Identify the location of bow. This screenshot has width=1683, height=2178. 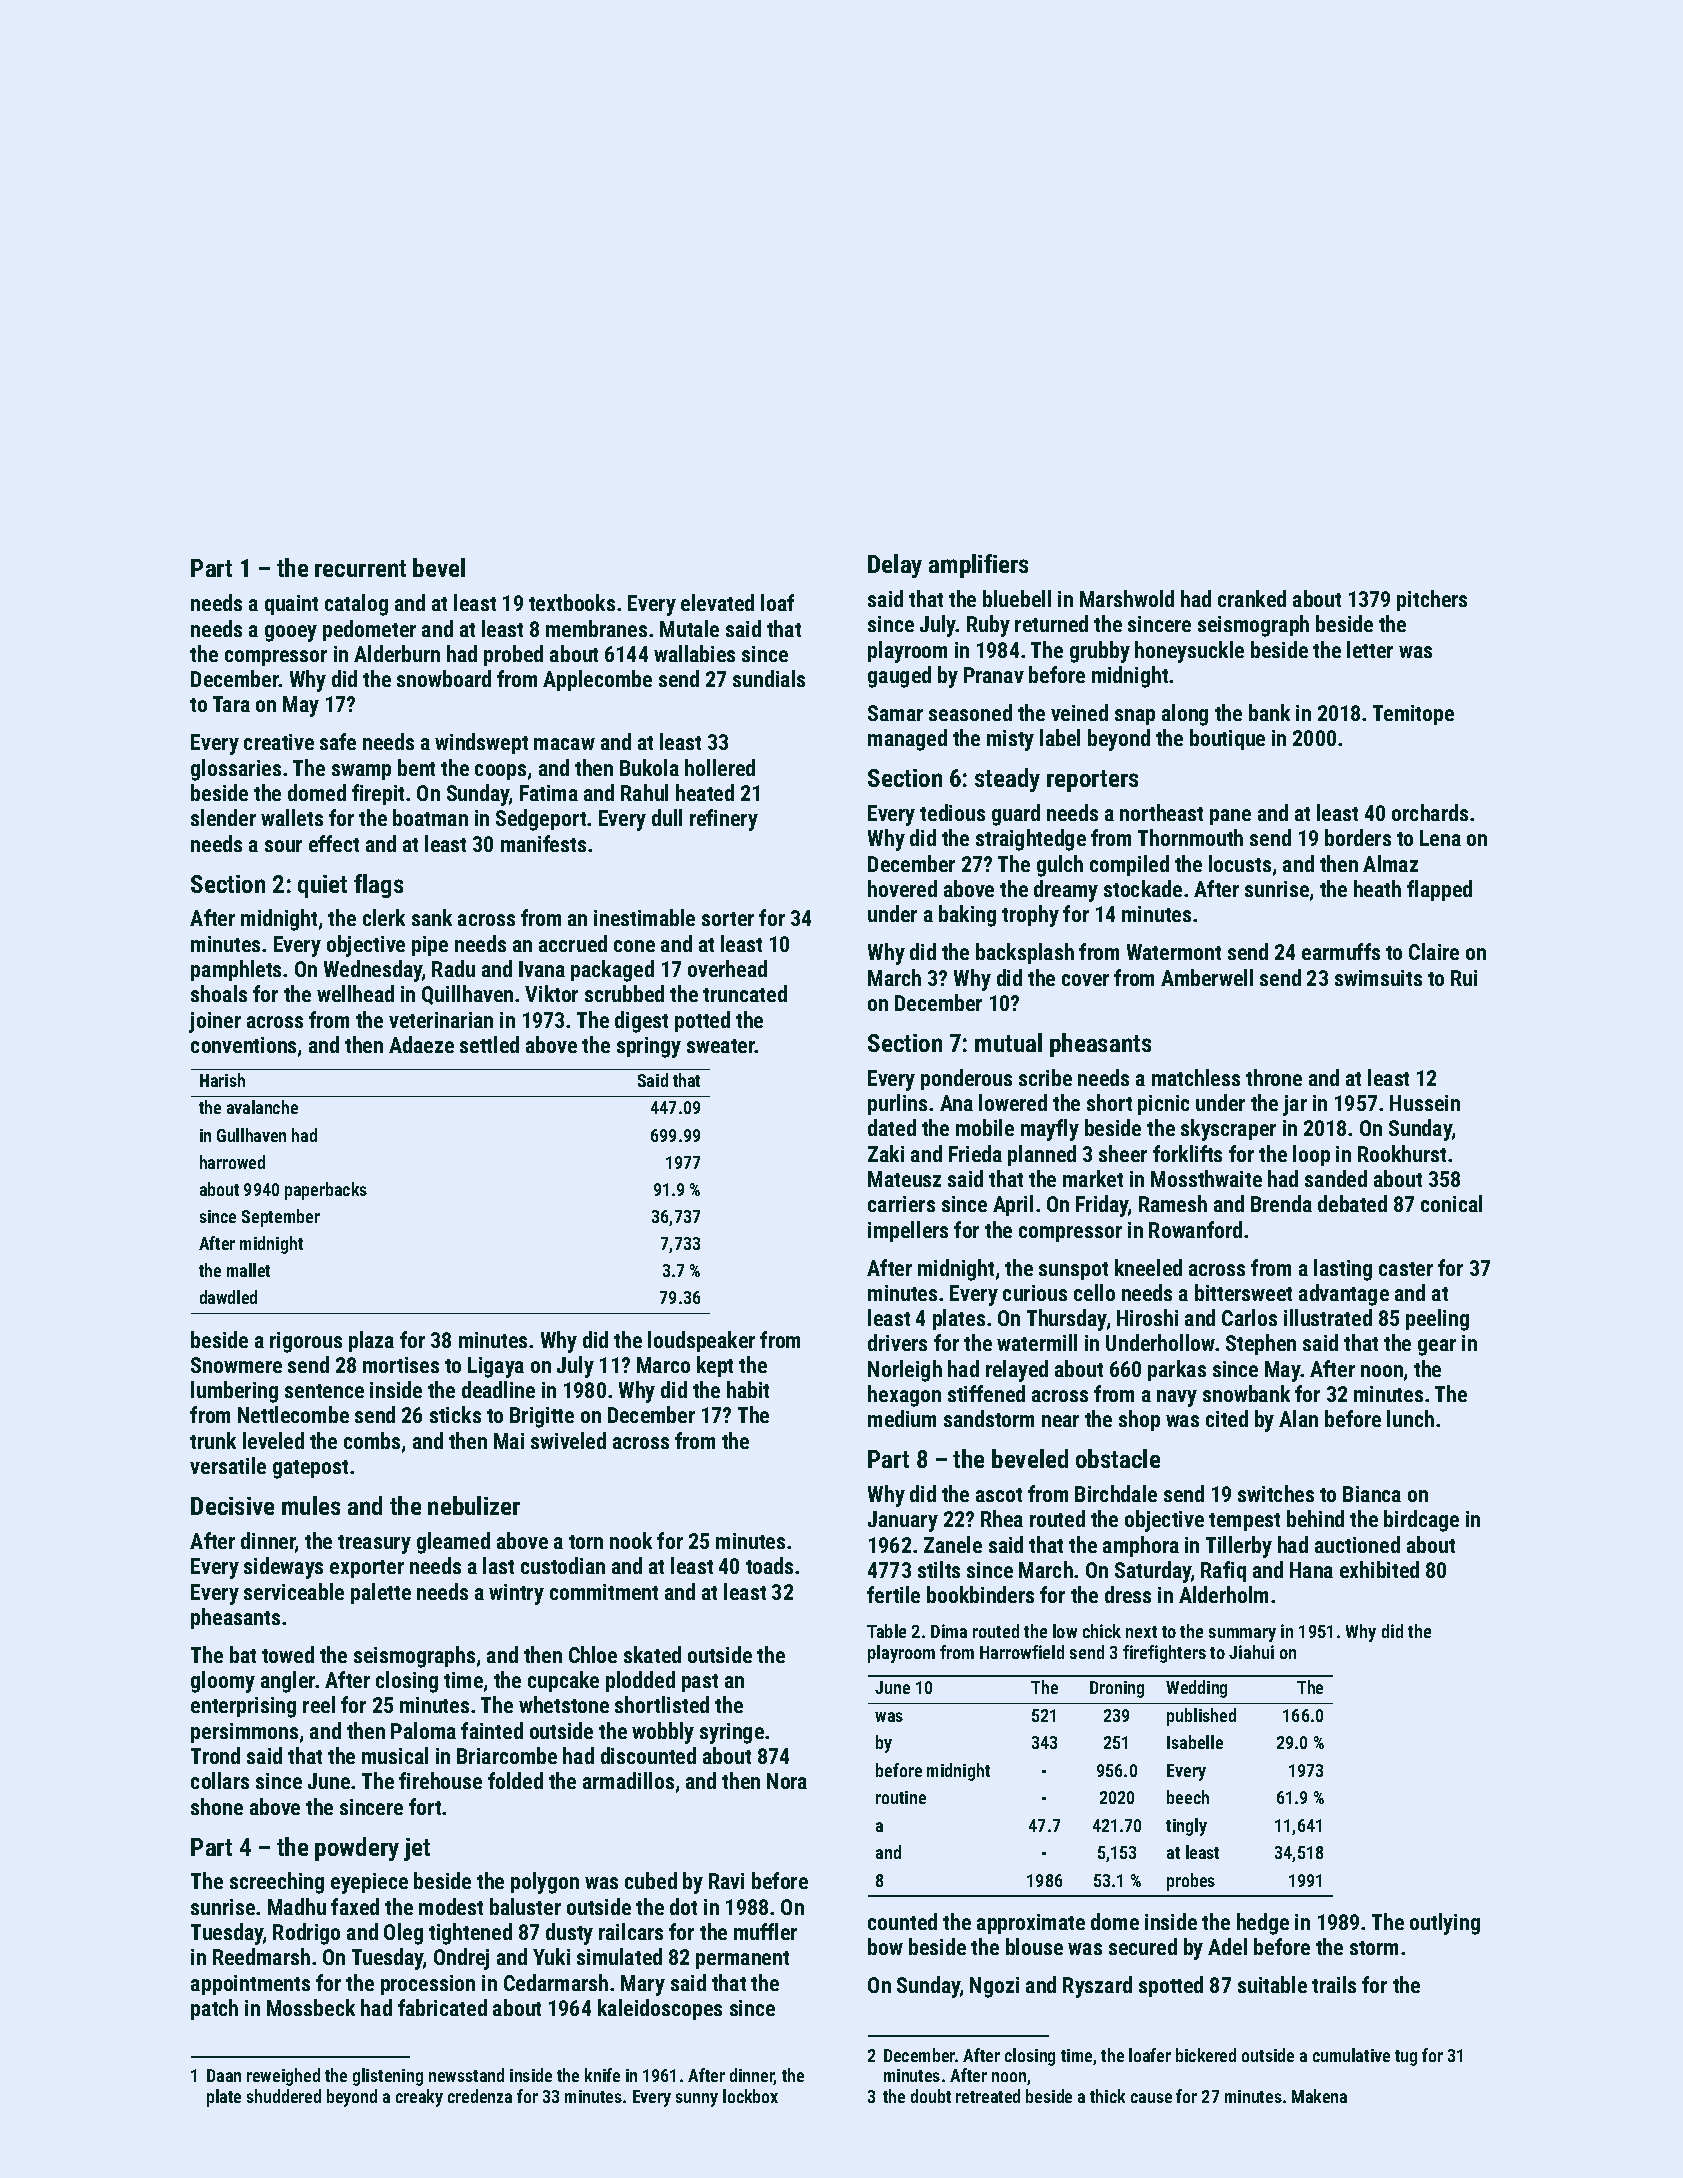
(885, 1946).
